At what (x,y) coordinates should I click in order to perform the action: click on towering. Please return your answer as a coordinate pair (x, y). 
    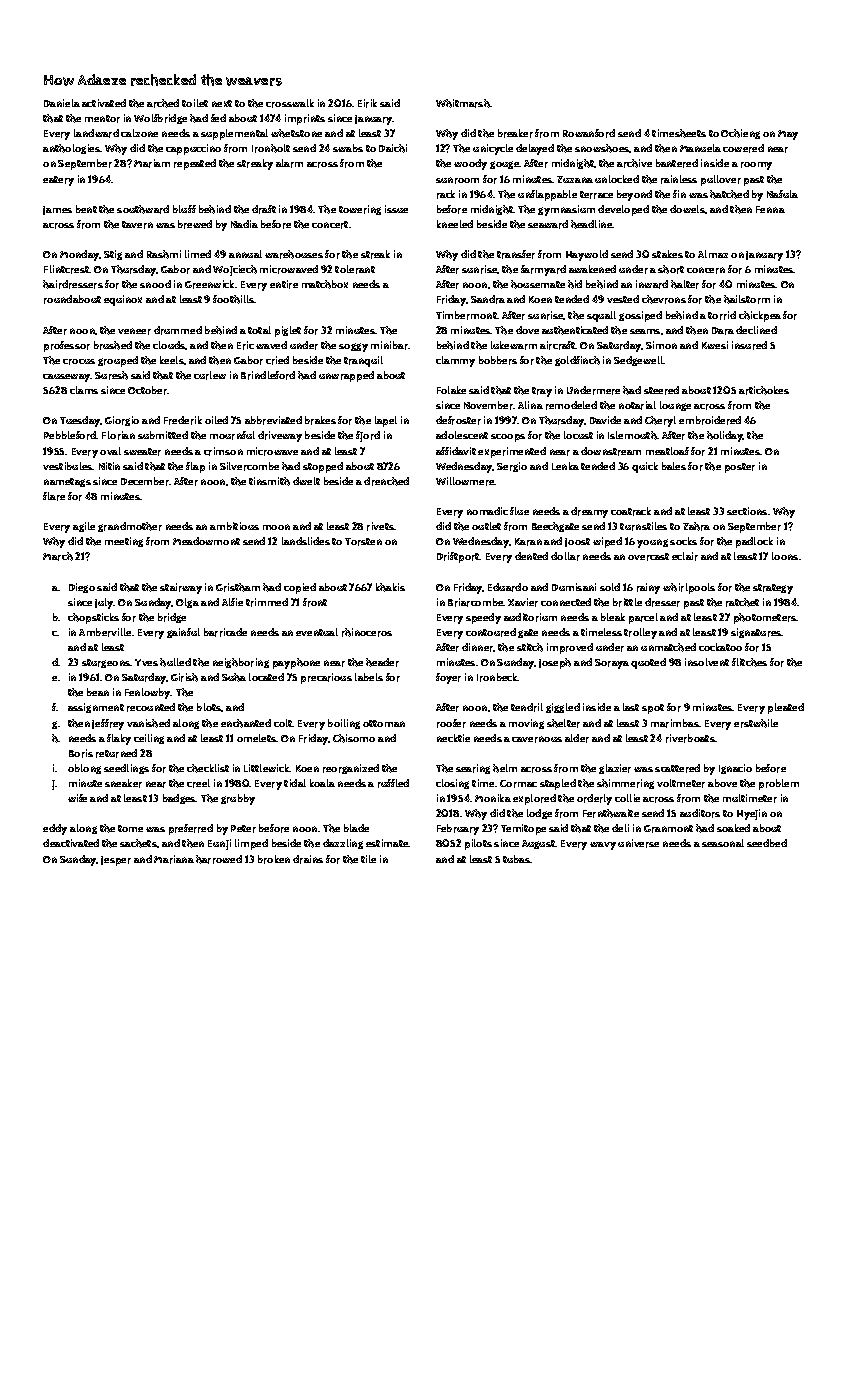
    Looking at the image, I should click on (360, 210).
